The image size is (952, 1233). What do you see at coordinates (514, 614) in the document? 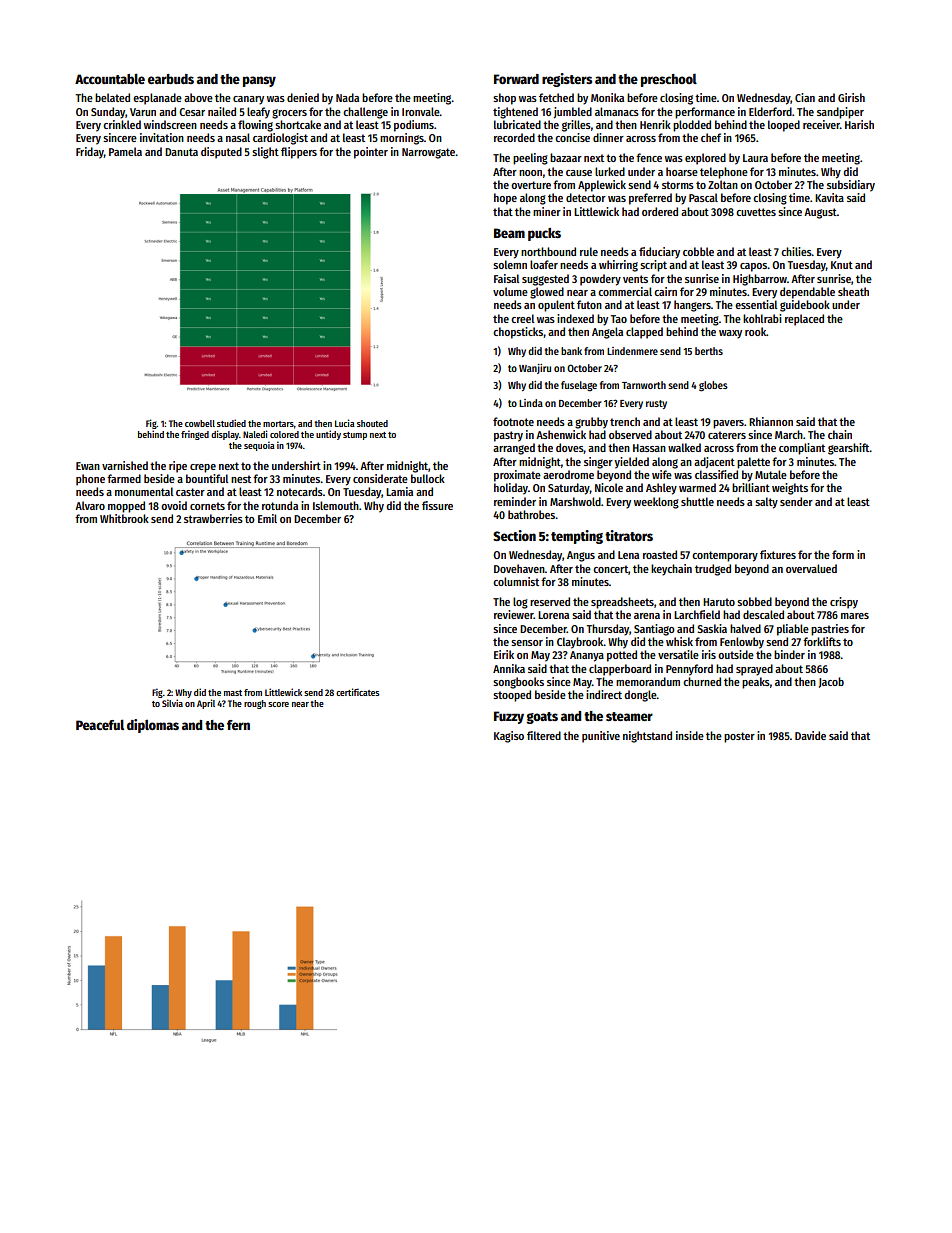
I see `reviewer` at bounding box center [514, 614].
